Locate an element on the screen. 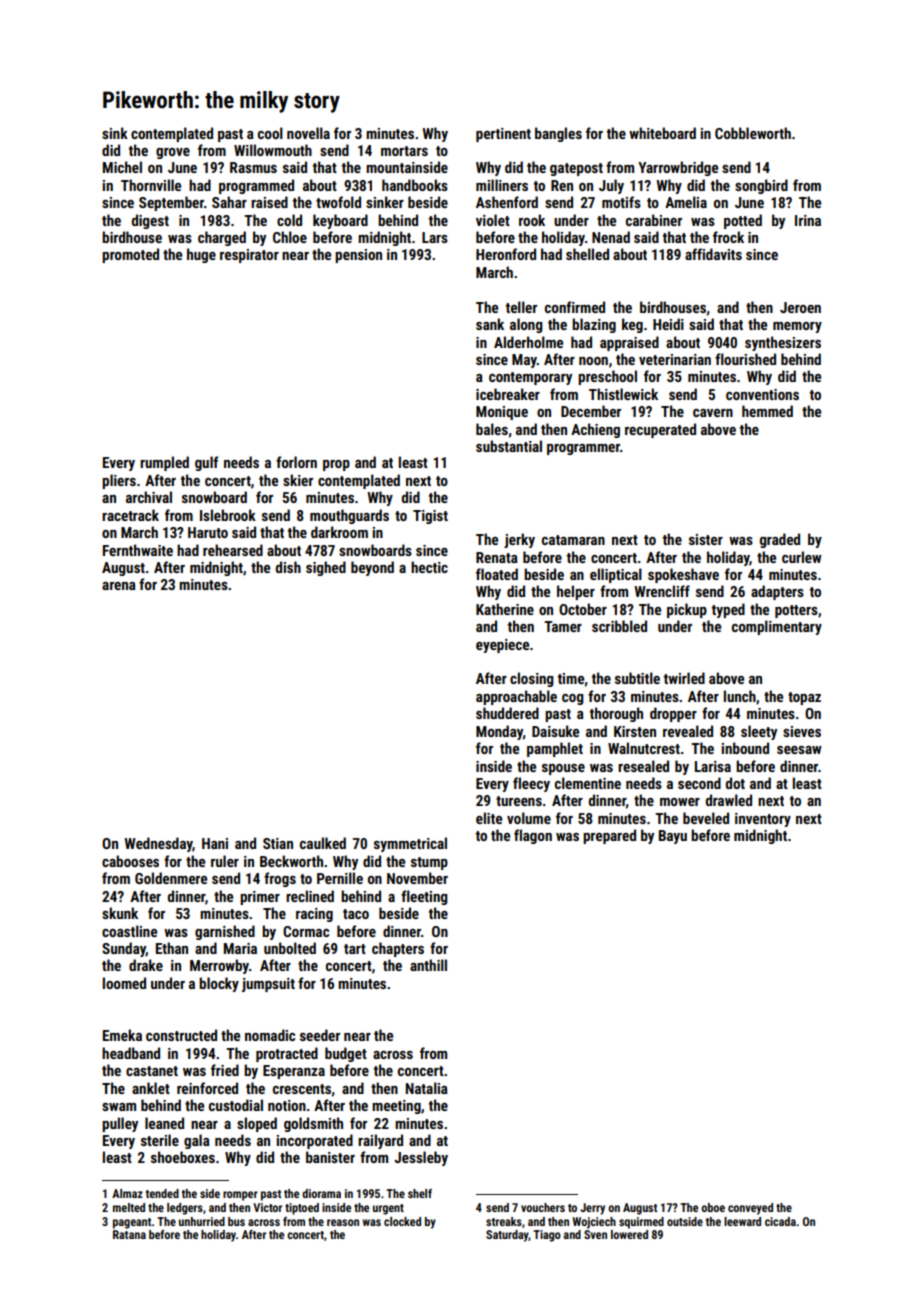  Jeroen is located at coordinates (800, 307).
